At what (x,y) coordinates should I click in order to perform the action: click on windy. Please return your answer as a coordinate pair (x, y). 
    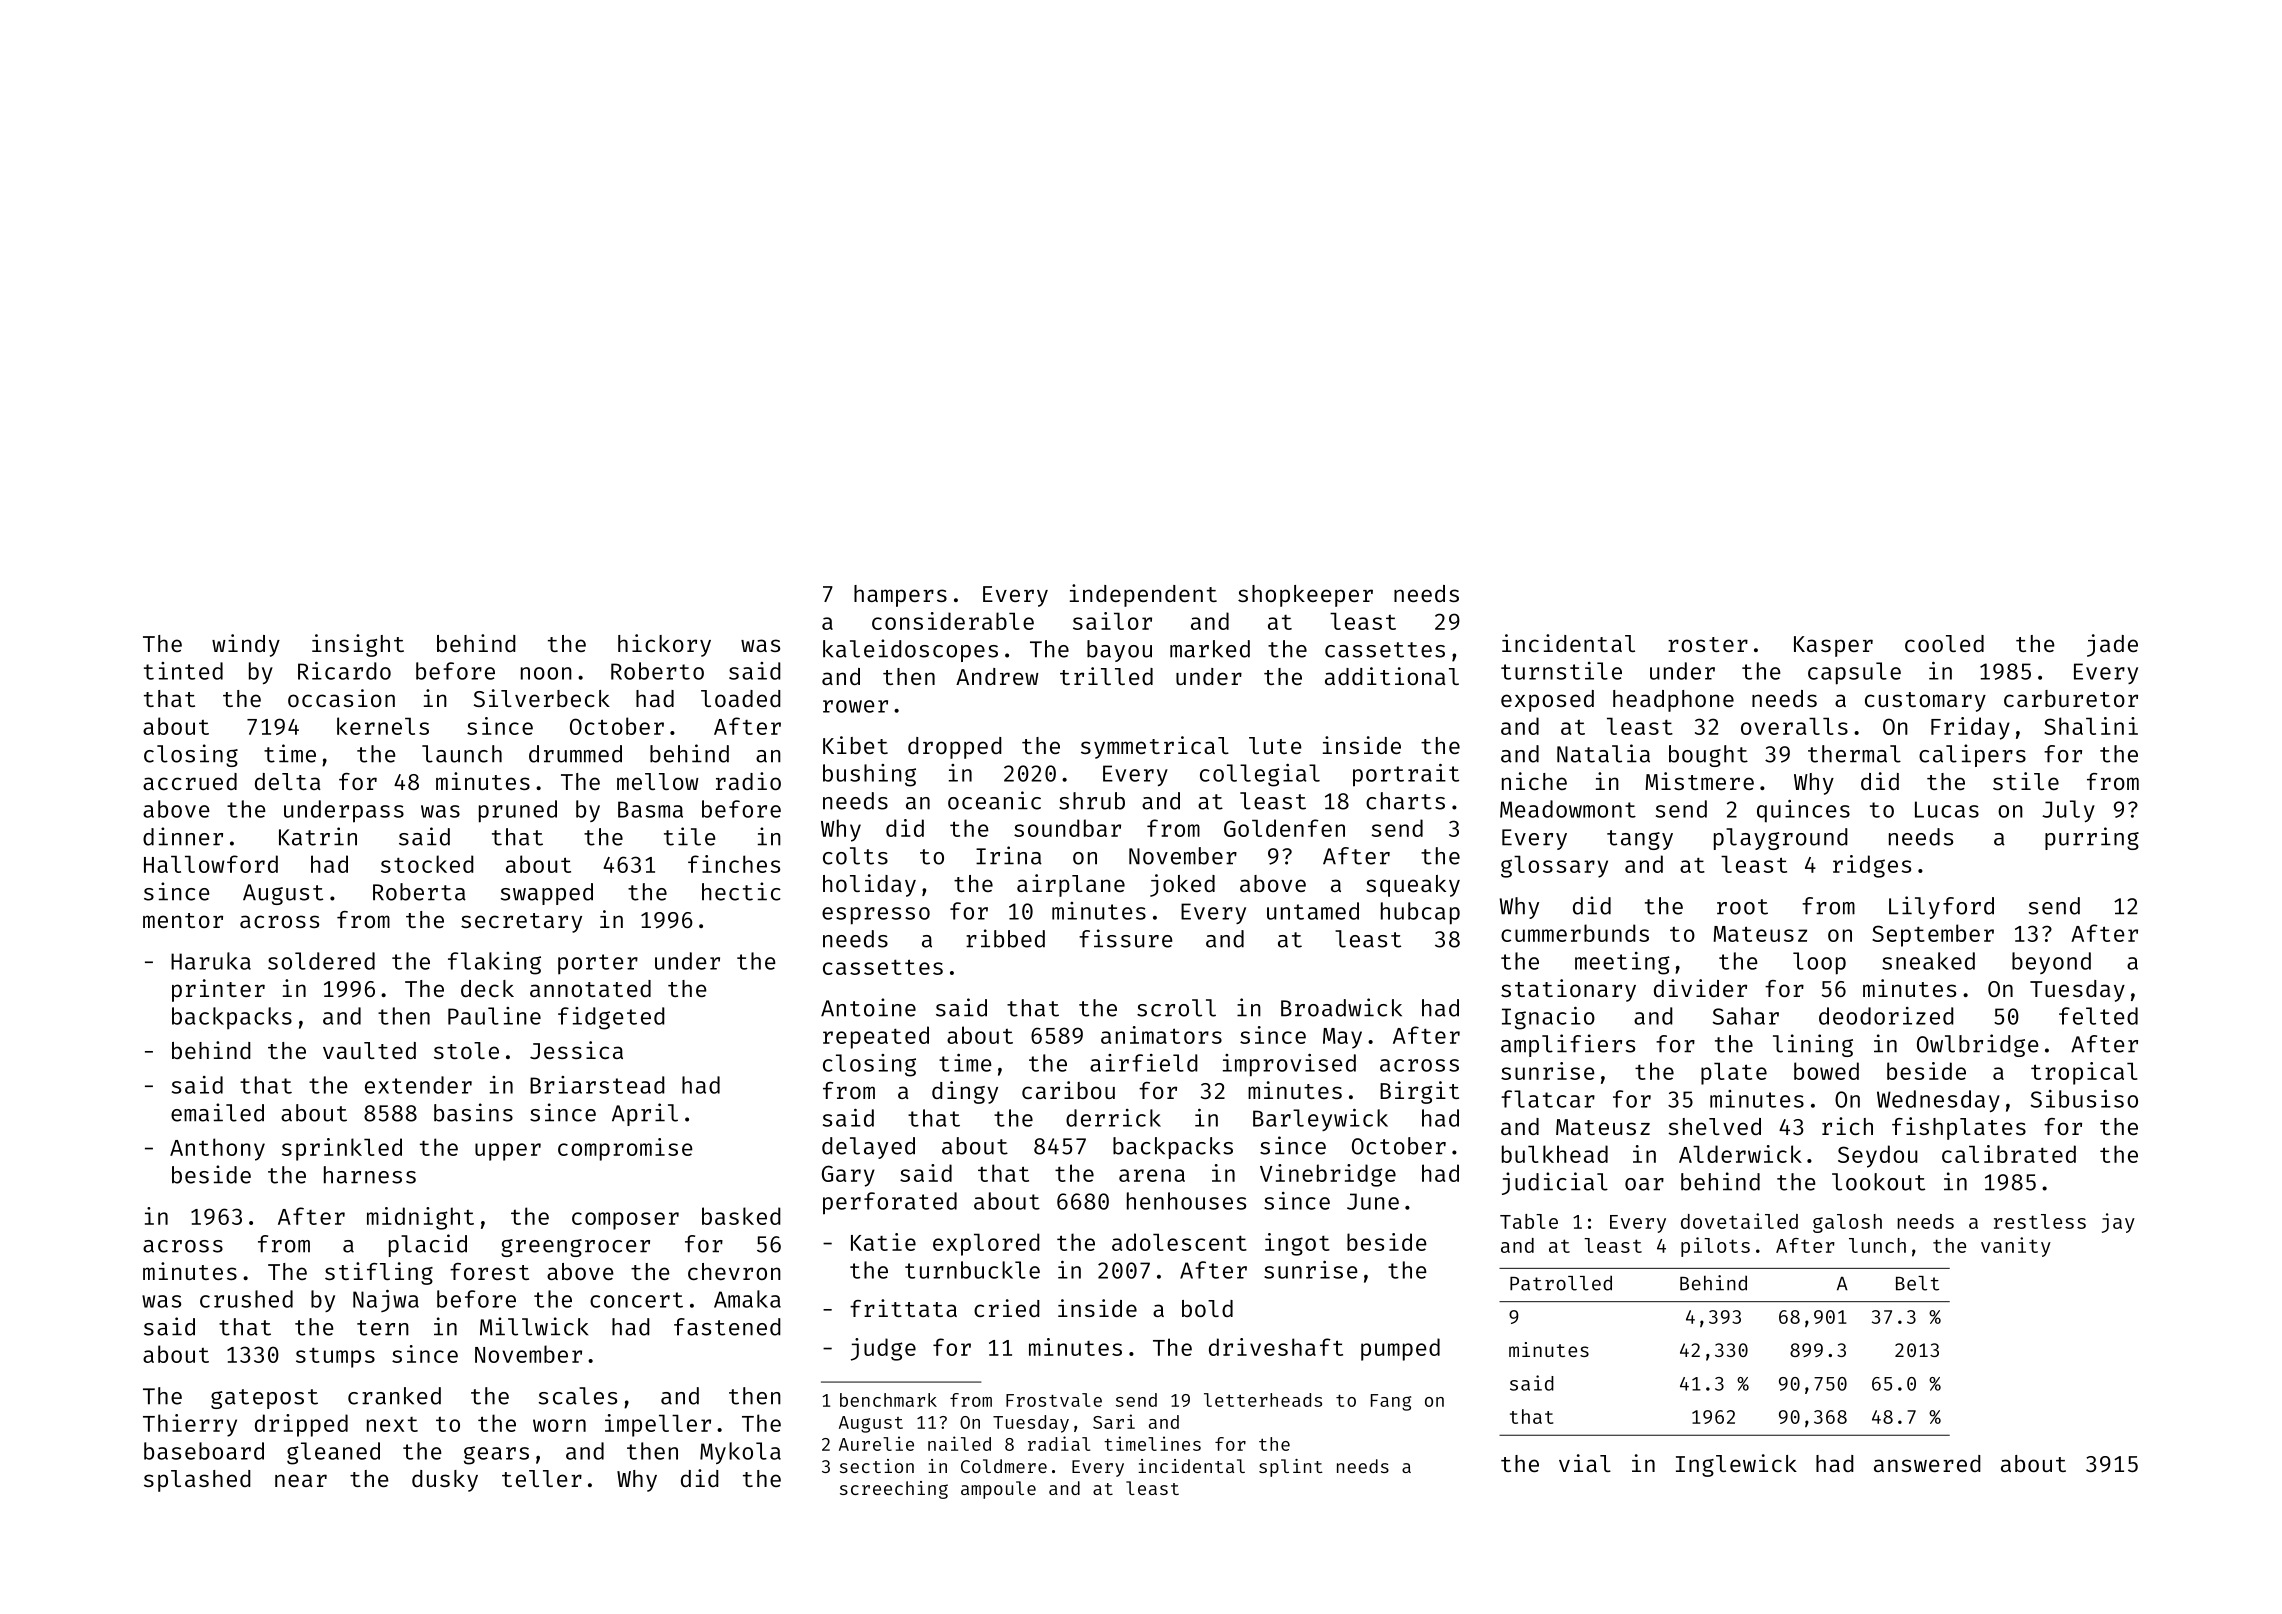
    Looking at the image, I should click on (246, 645).
